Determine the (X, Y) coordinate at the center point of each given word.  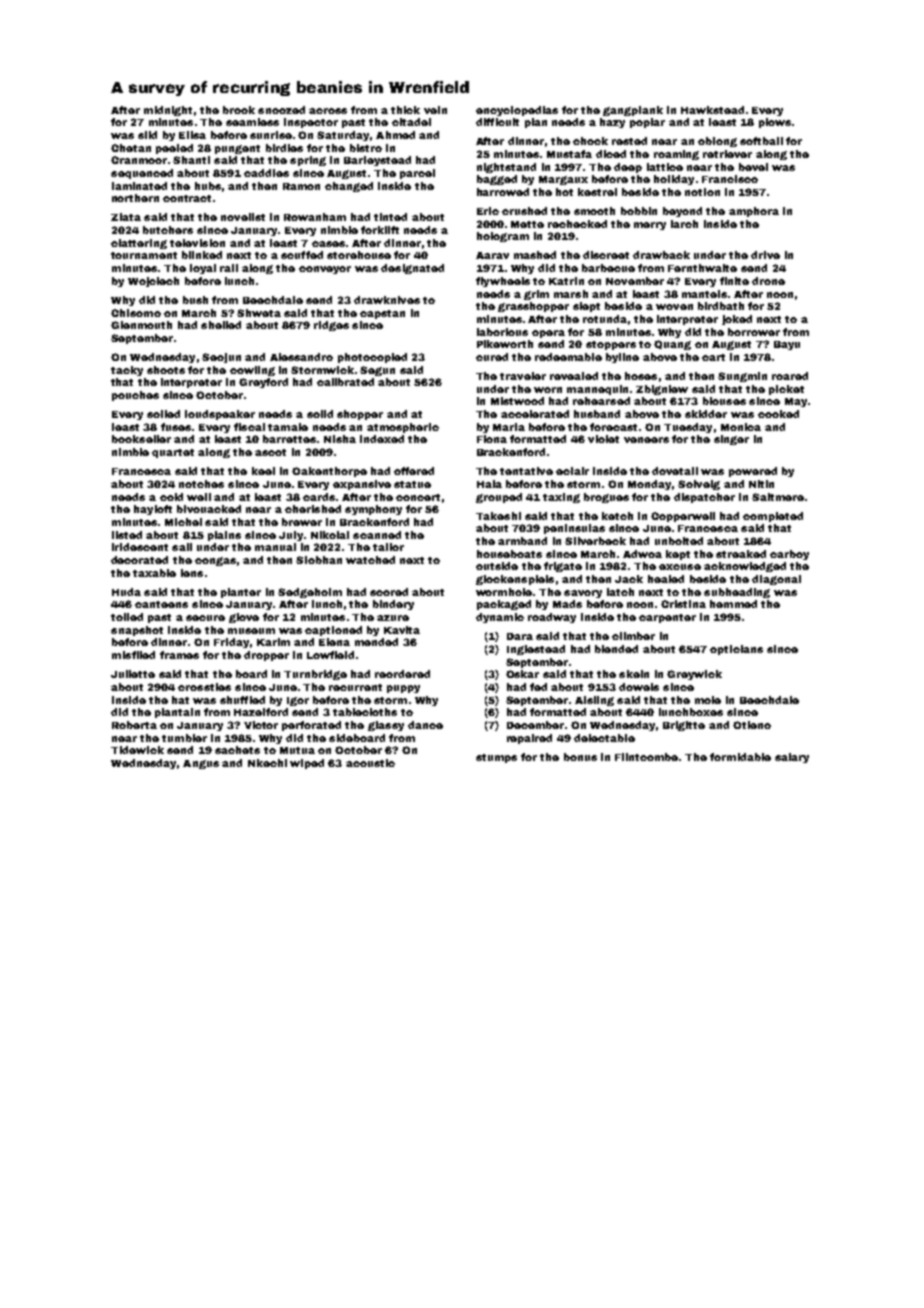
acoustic (370, 763)
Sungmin (742, 377)
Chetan (131, 148)
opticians (736, 650)
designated (412, 269)
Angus (201, 764)
